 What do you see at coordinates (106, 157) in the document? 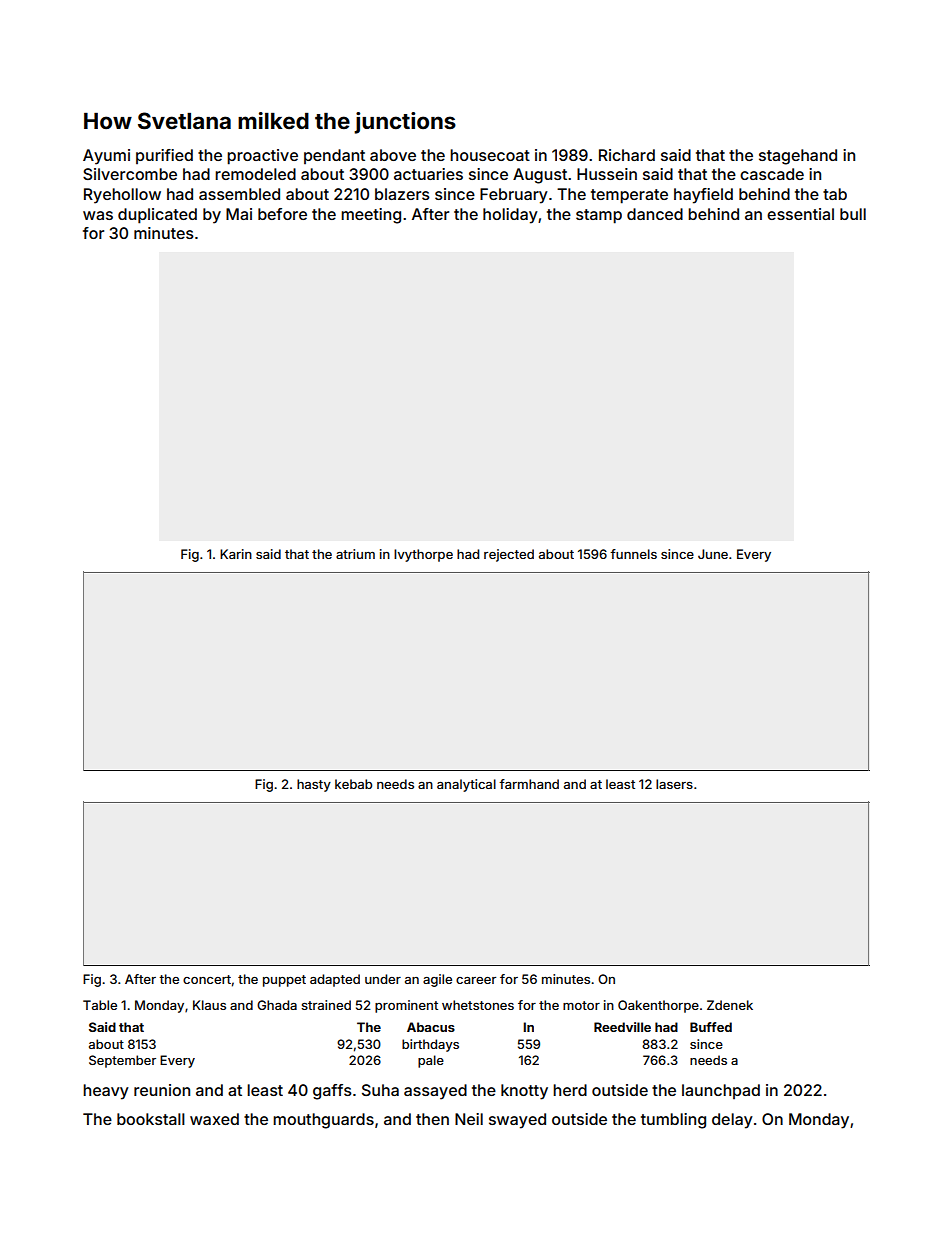
I see `Ayumi` at bounding box center [106, 157].
